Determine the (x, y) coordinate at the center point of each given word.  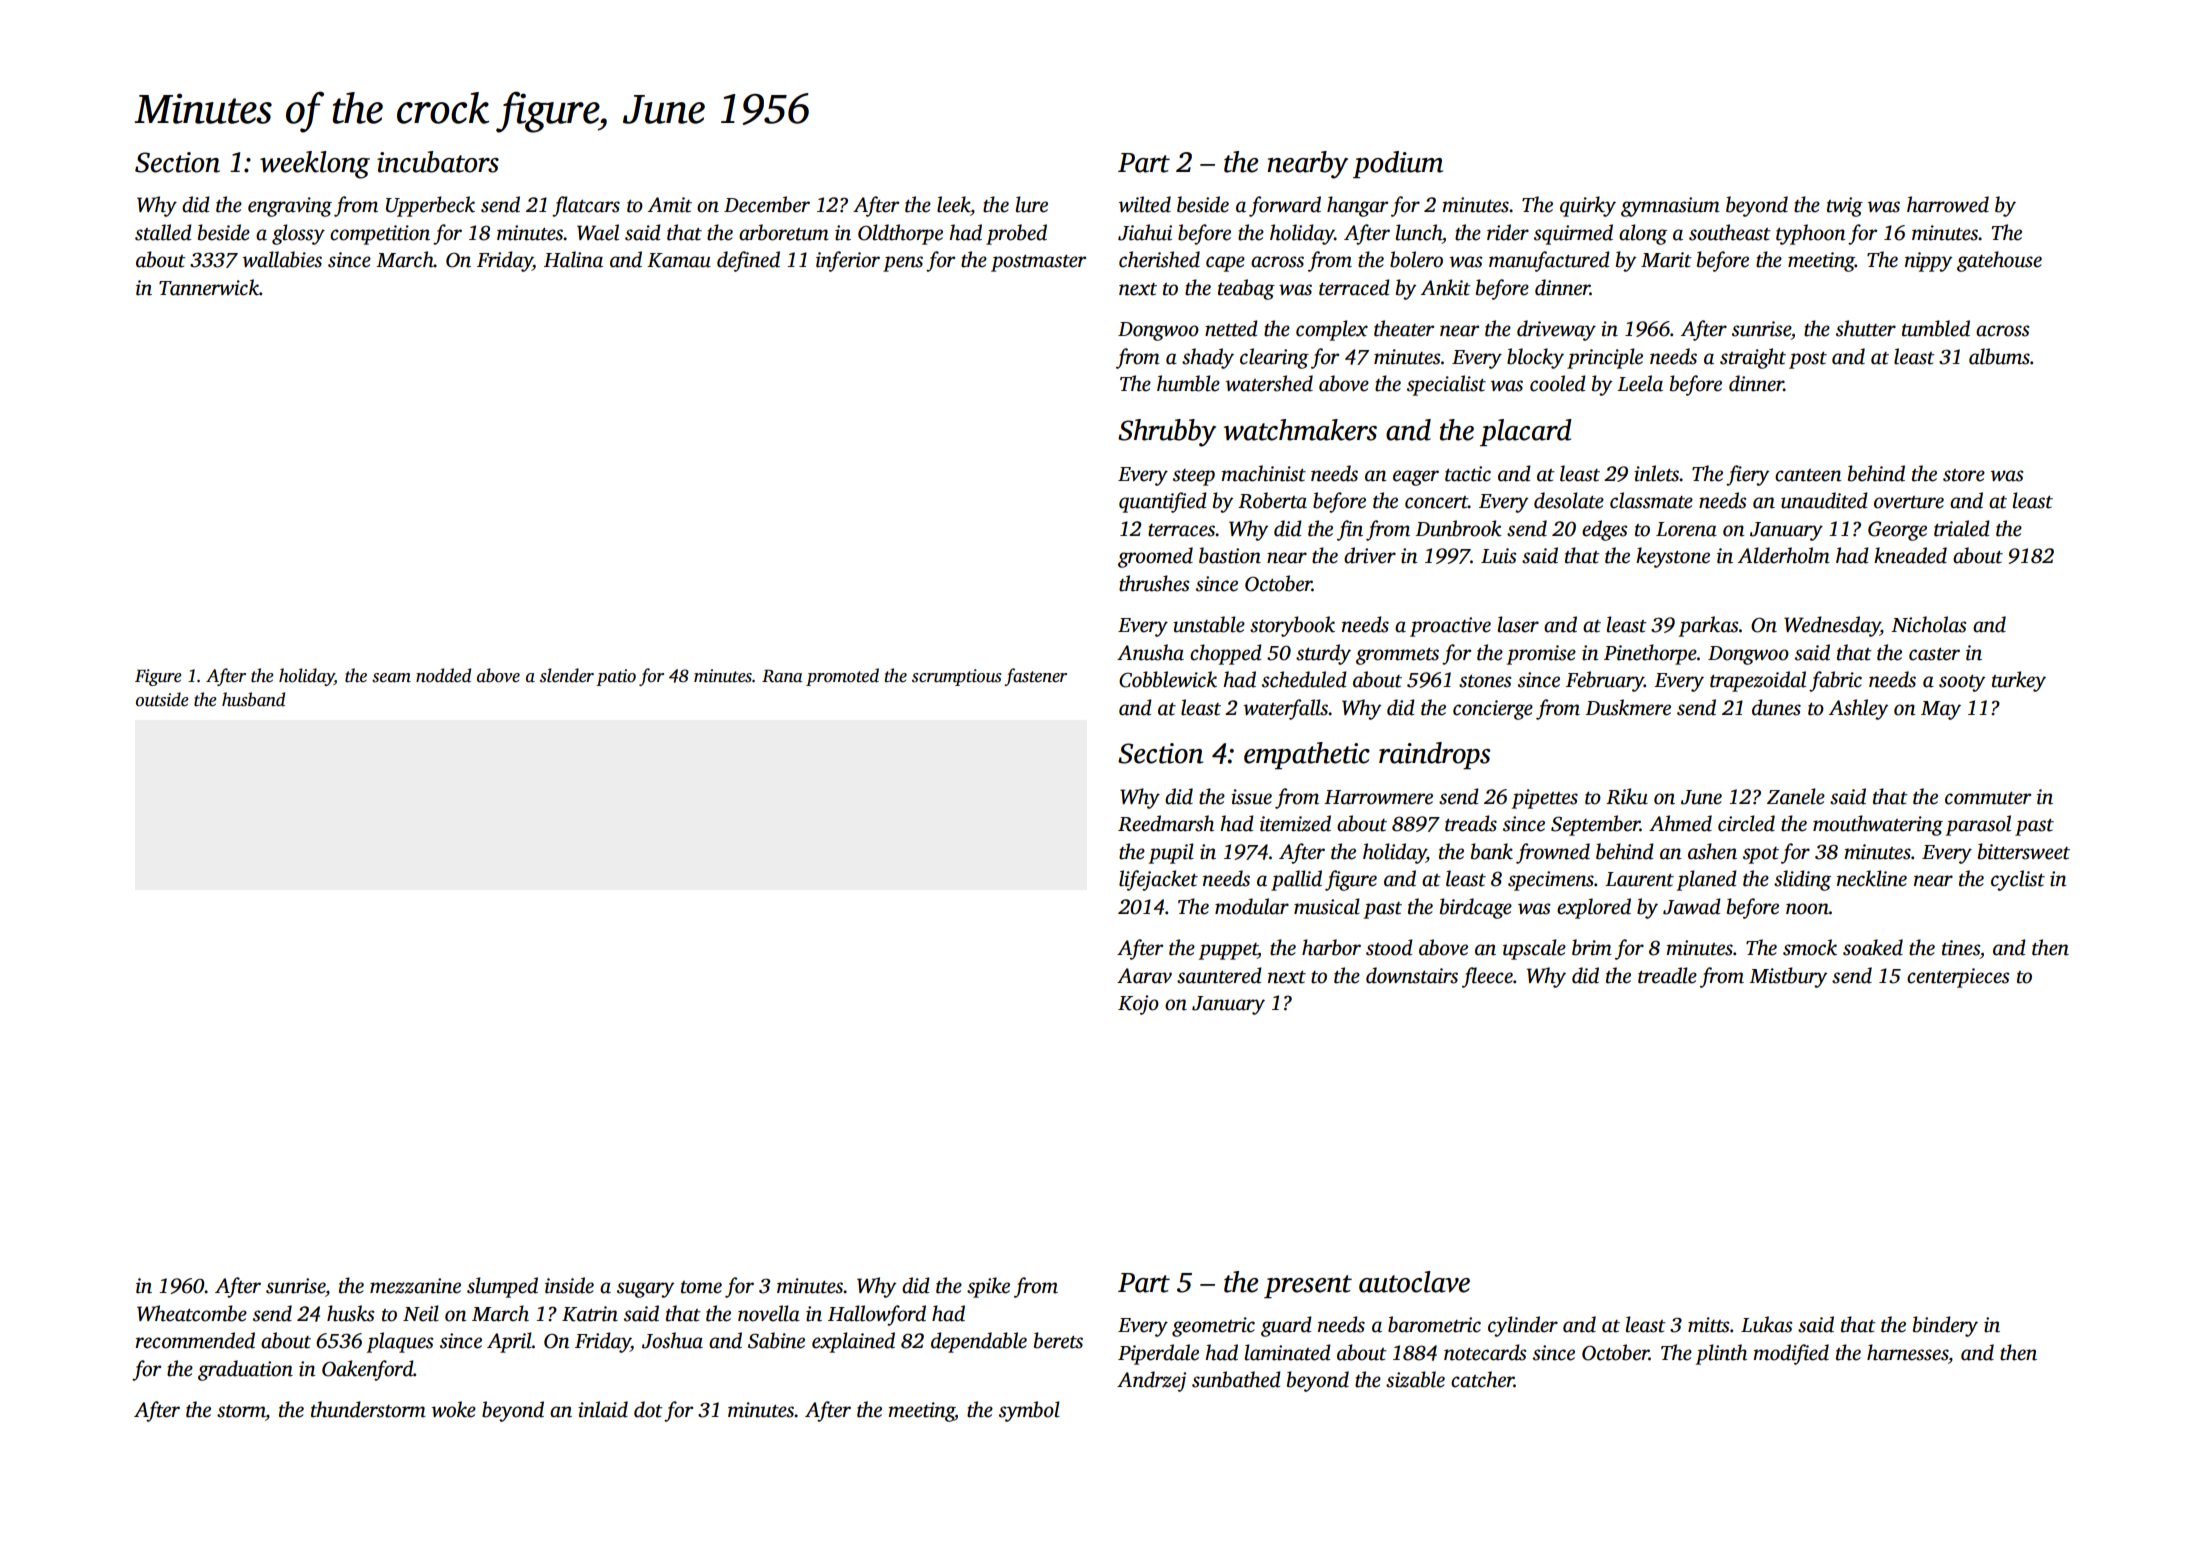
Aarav (1144, 976)
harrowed (1948, 204)
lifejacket (1158, 880)
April (509, 1342)
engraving (290, 207)
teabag (1246, 289)
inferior (848, 261)
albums (1999, 356)
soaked (1873, 947)
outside (162, 699)
